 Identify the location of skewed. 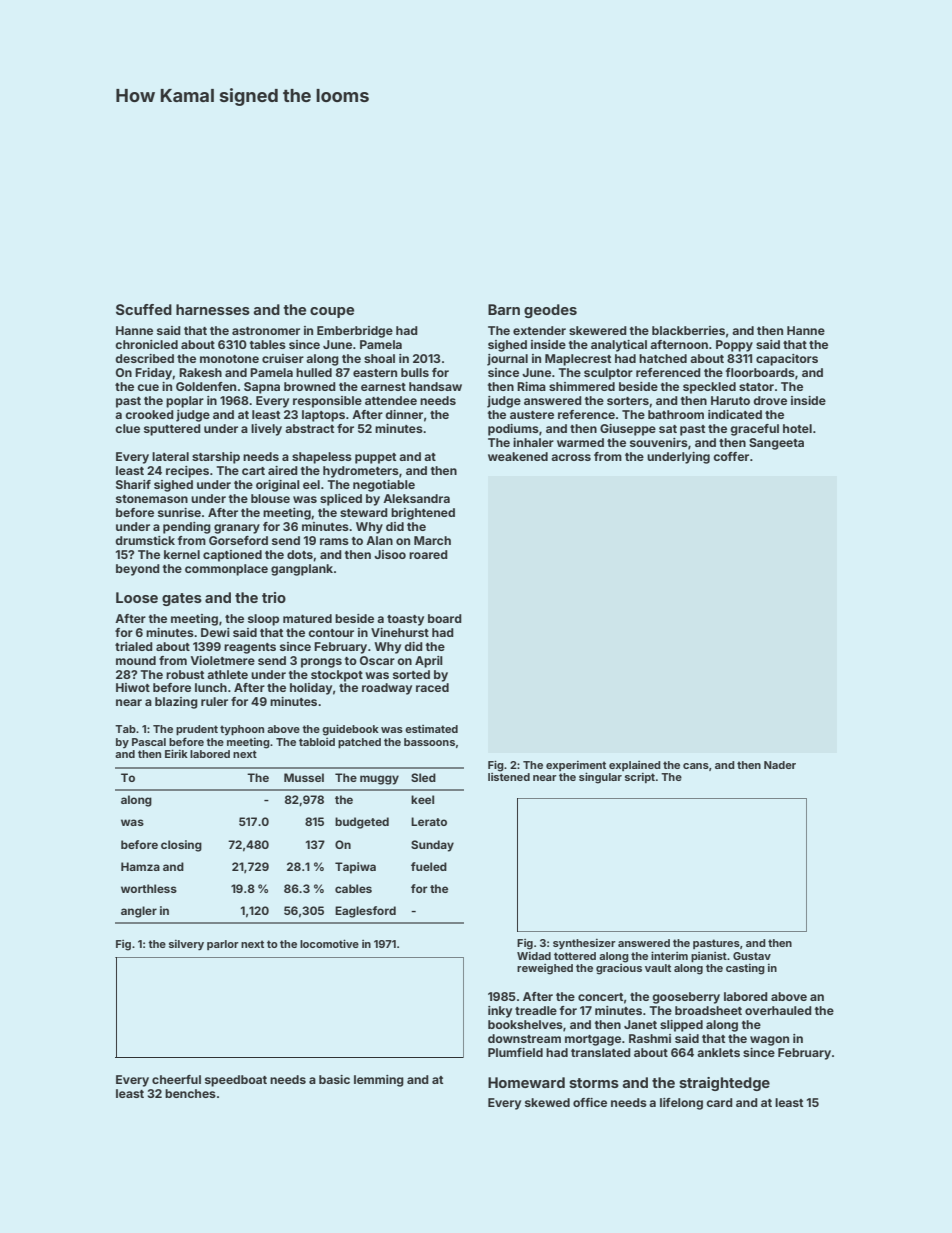
(547, 1102).
